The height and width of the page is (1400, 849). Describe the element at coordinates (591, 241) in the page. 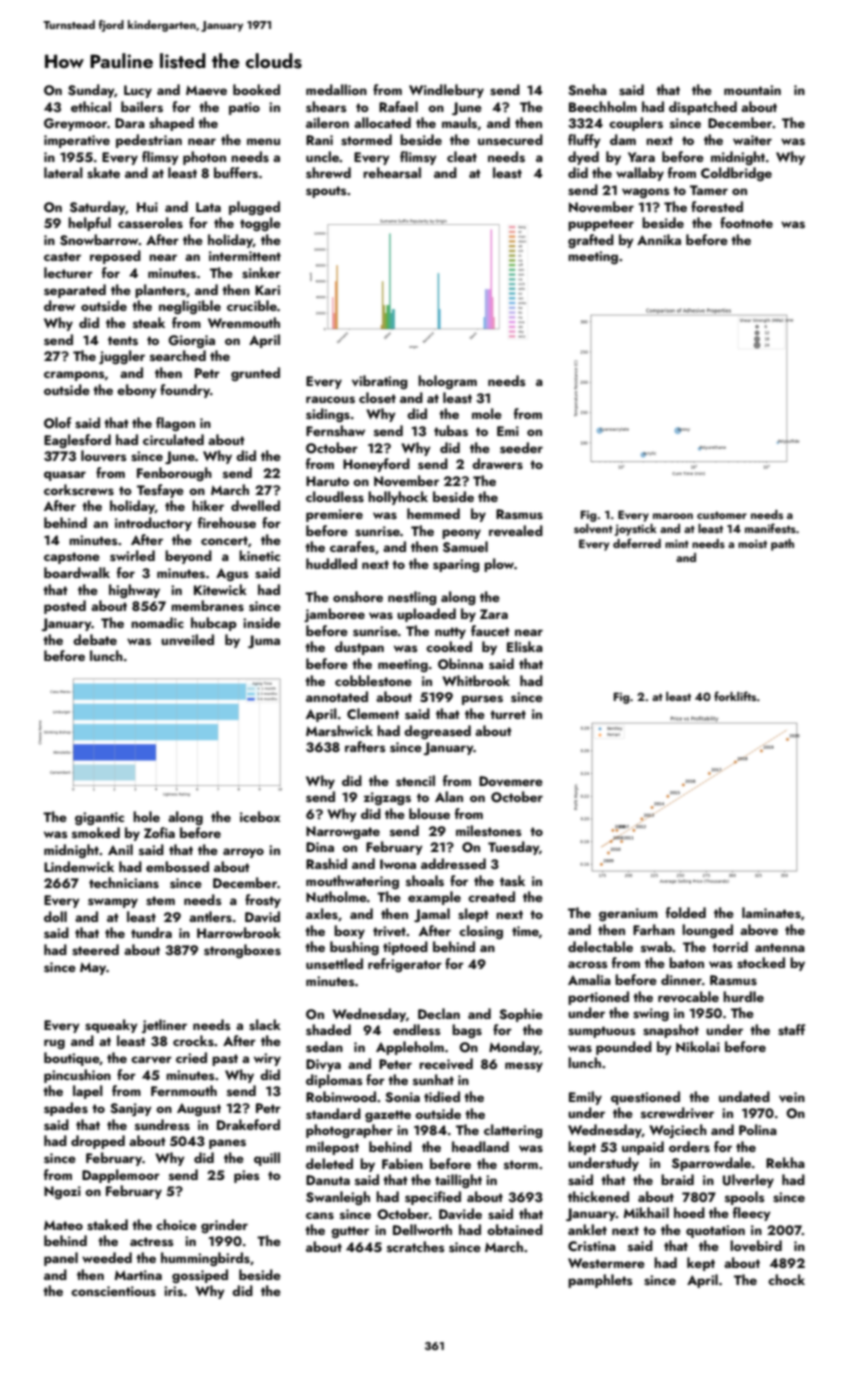

I see `grafted` at that location.
